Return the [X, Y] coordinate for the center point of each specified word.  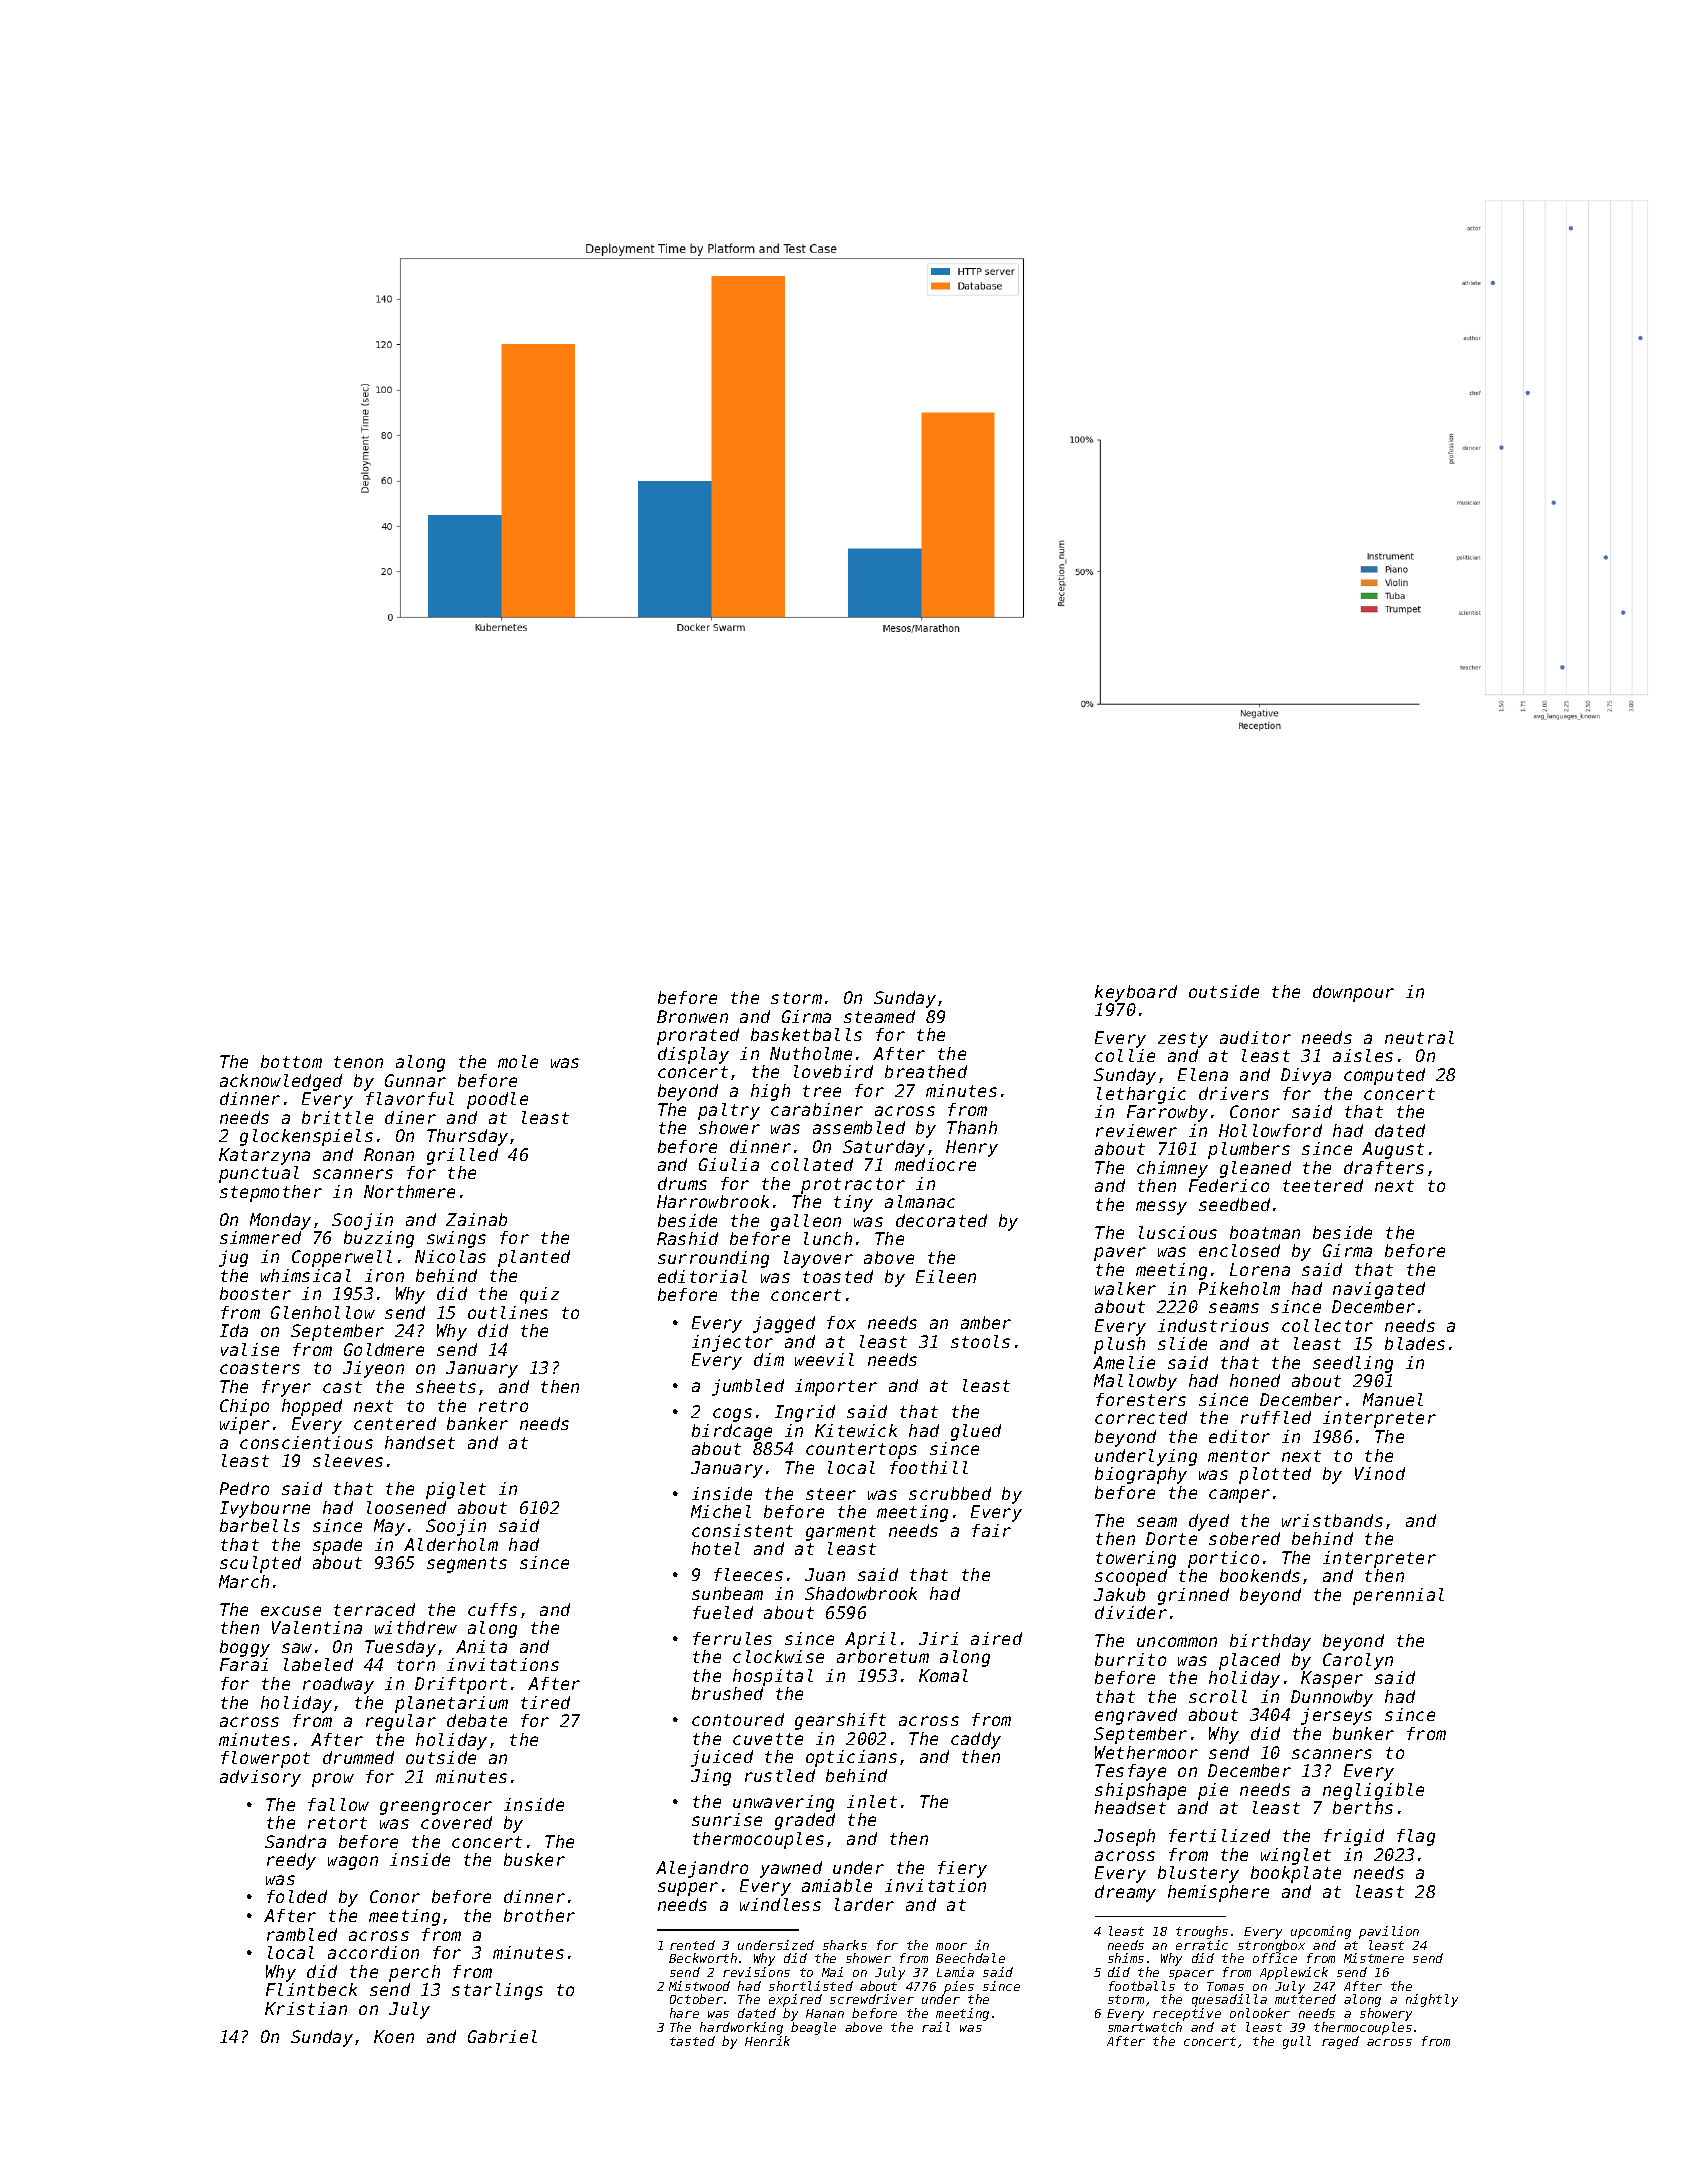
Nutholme [811, 1053]
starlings [497, 1991]
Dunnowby [1332, 1698]
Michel [721, 1511]
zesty [1183, 1040]
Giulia [729, 1164]
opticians [851, 1758]
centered [395, 1423]
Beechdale [970, 1958]
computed [1384, 1076]
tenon [358, 1062]
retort [337, 1823]
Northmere [409, 1191]
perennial [1398, 1596]
